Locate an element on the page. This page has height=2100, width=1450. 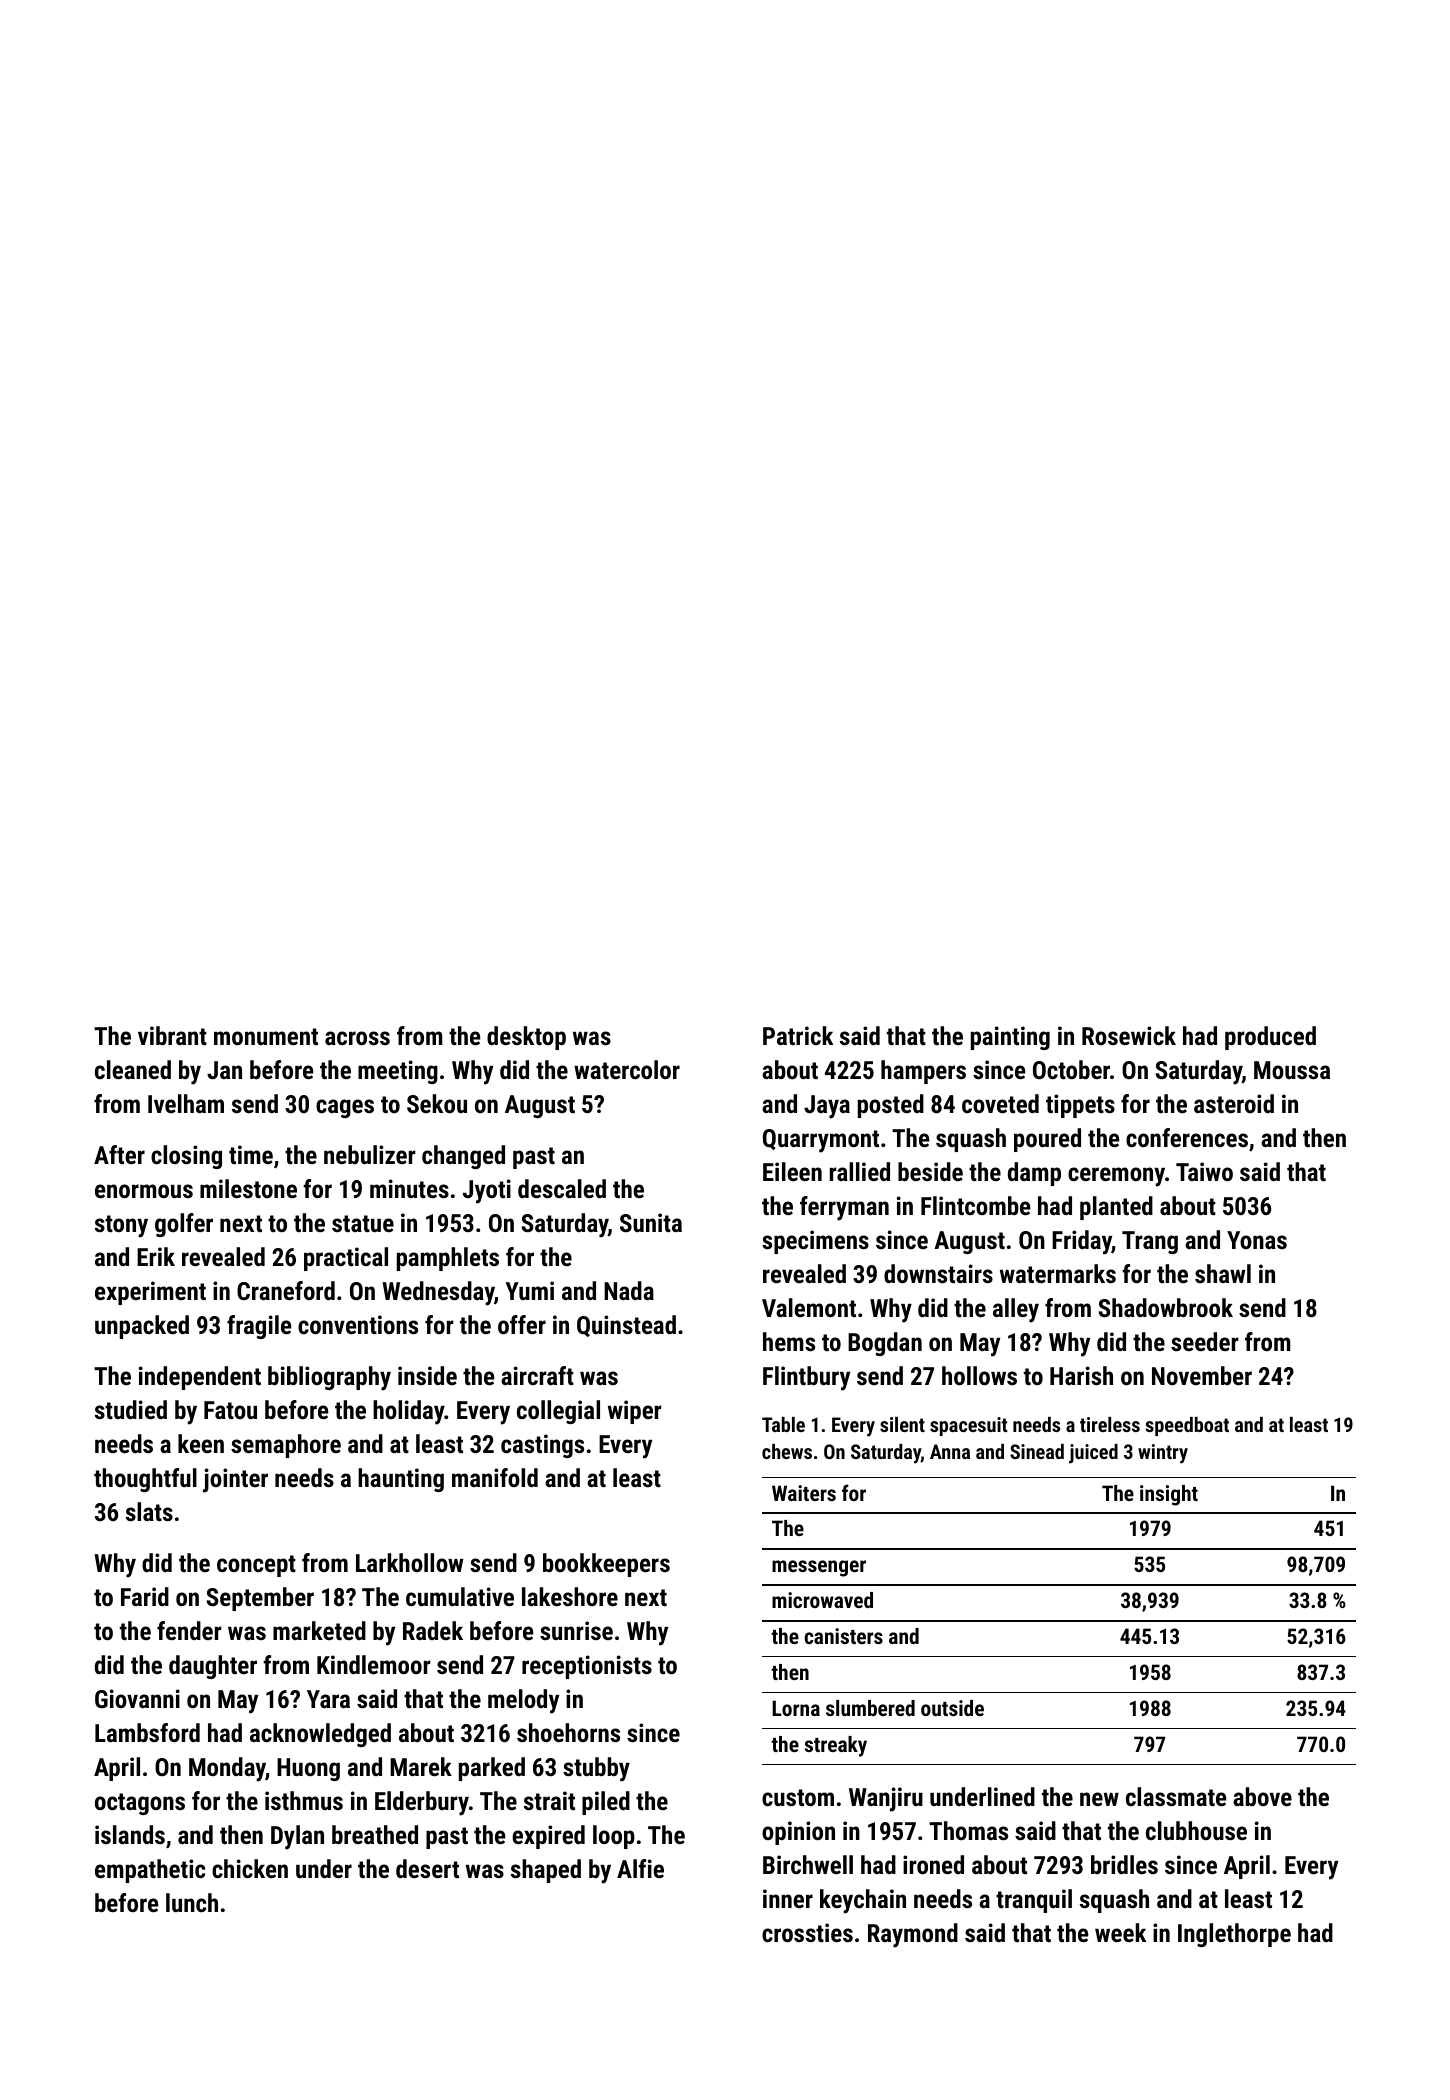
Patrick is located at coordinates (798, 1035).
